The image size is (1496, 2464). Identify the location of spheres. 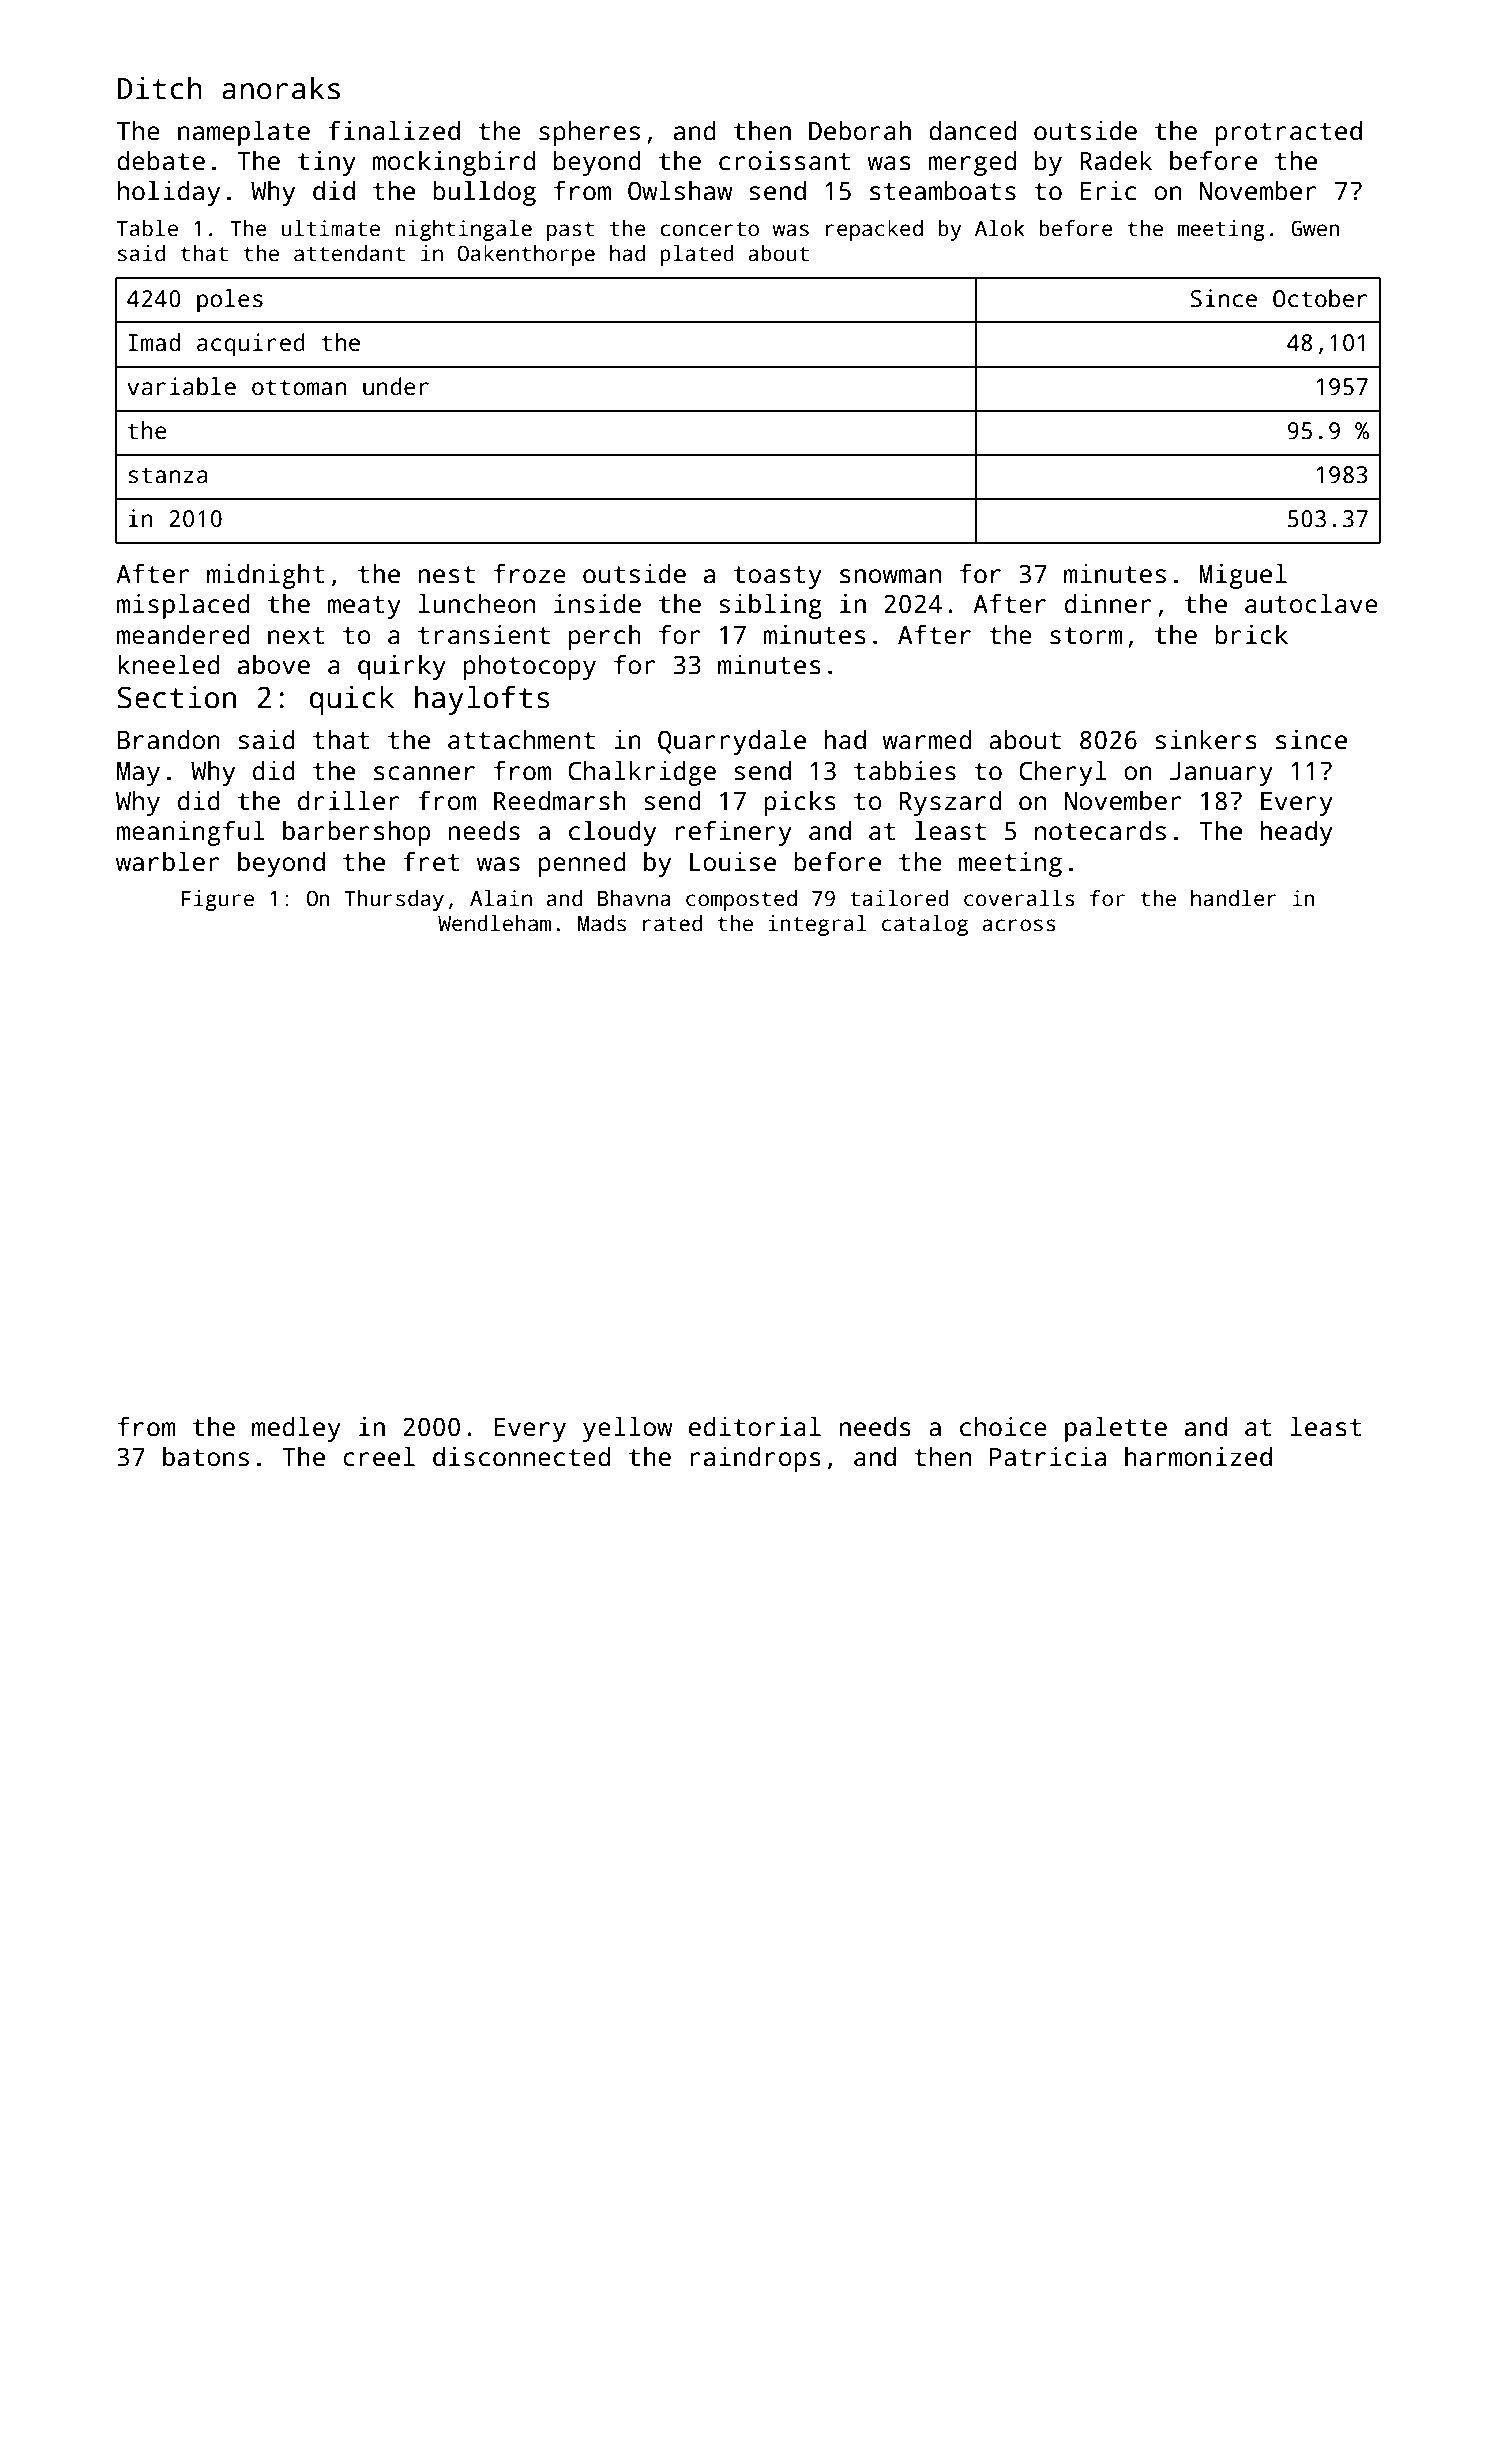
(589, 133).
